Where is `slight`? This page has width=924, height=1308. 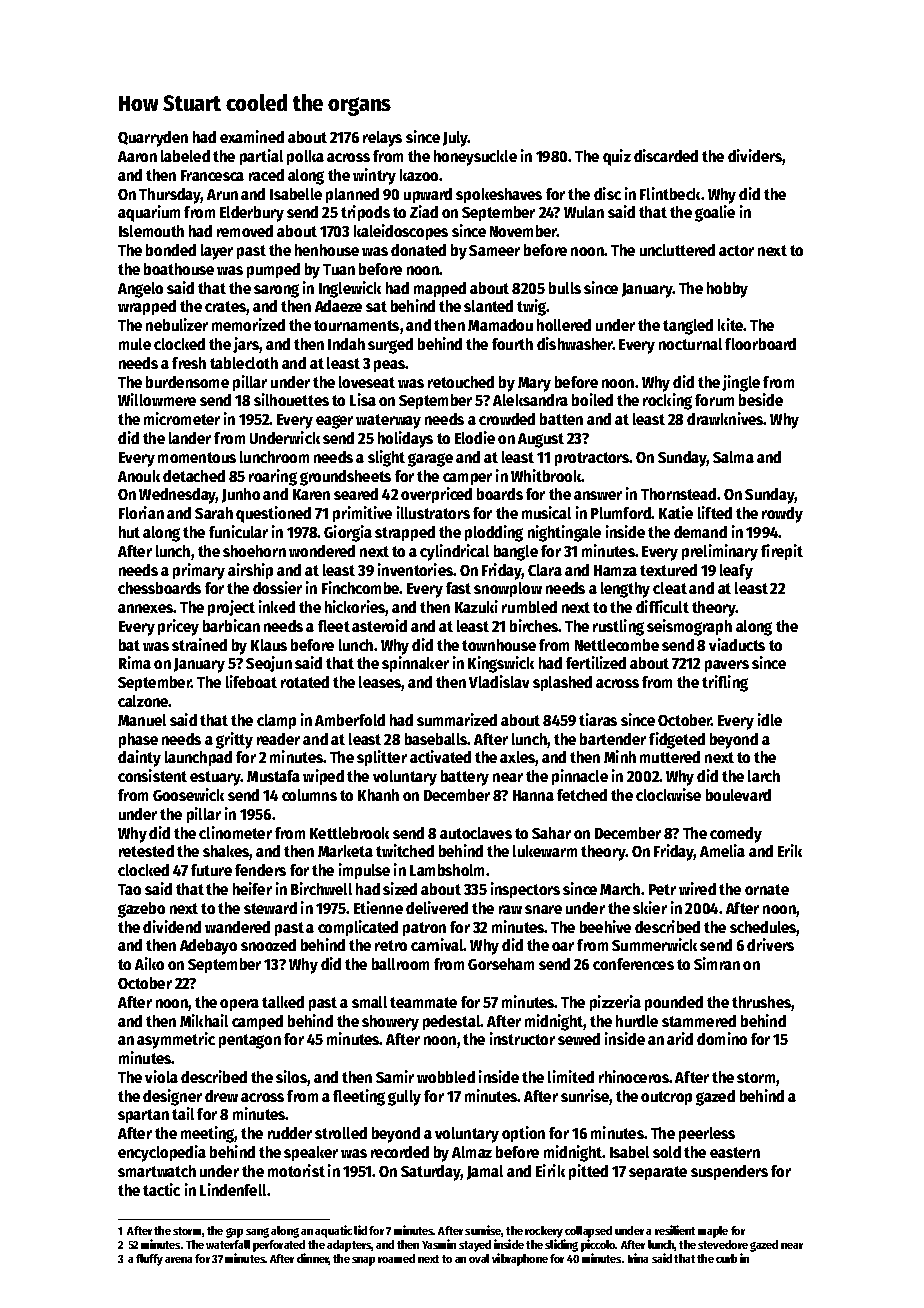
slight is located at coordinates (386, 458).
